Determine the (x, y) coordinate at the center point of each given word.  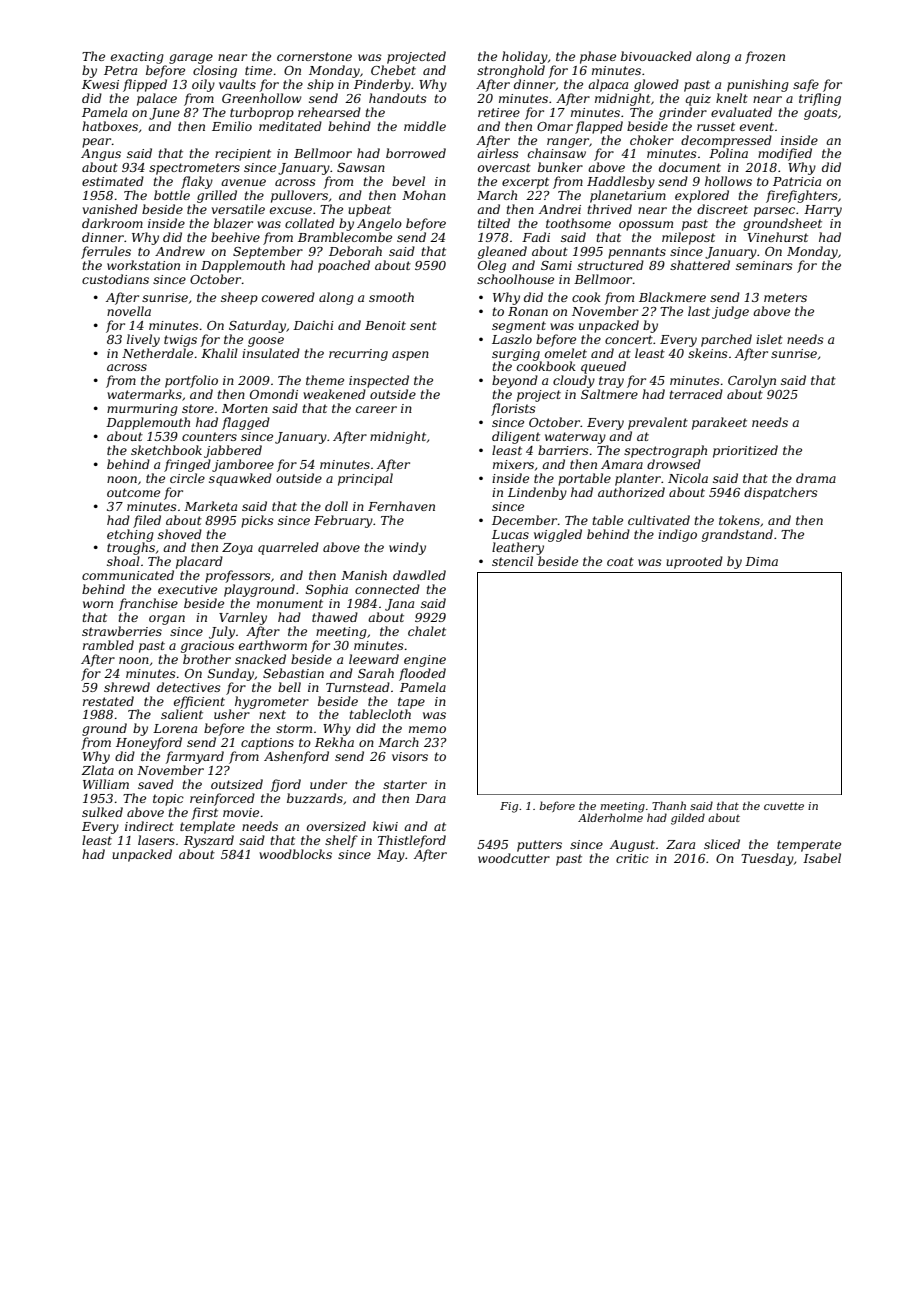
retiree (499, 112)
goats (821, 114)
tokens (739, 520)
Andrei (560, 209)
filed (147, 521)
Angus (101, 155)
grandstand (737, 535)
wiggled (558, 535)
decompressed (726, 141)
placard (199, 562)
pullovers (299, 196)
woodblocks (295, 854)
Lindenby (537, 493)
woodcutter (514, 858)
